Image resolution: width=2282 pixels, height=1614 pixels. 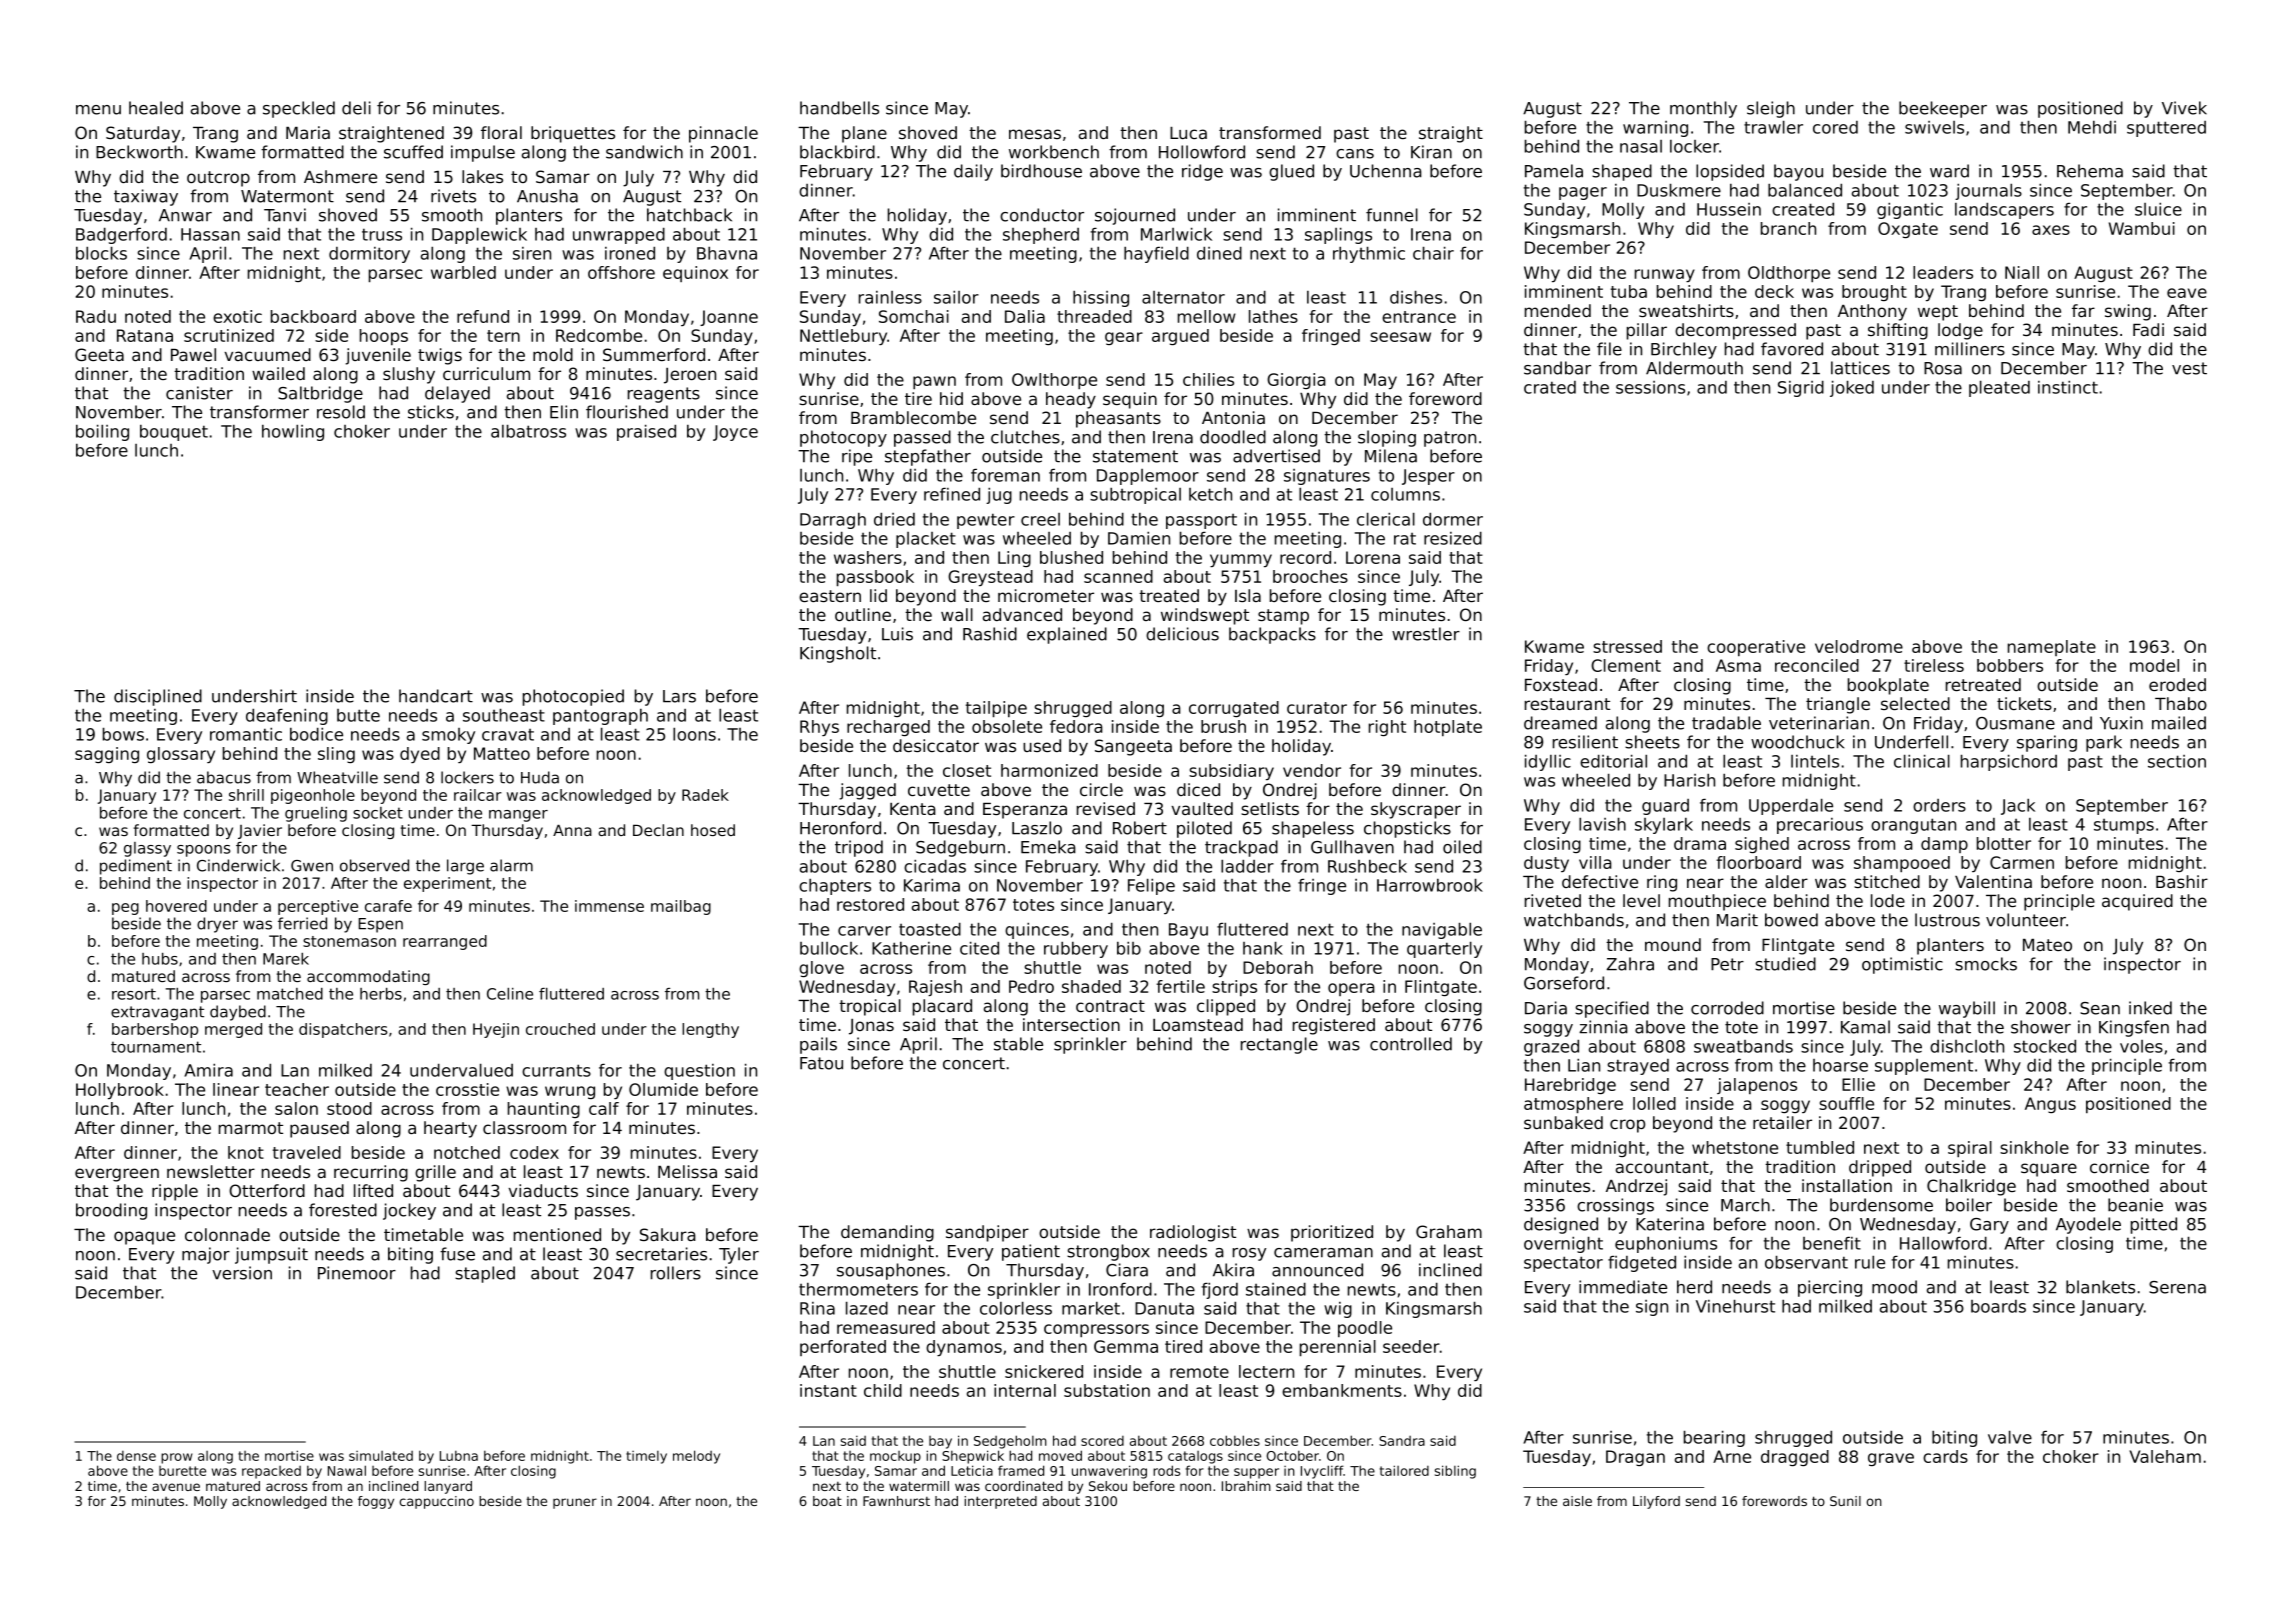 I want to click on Asma, so click(x=1738, y=665).
